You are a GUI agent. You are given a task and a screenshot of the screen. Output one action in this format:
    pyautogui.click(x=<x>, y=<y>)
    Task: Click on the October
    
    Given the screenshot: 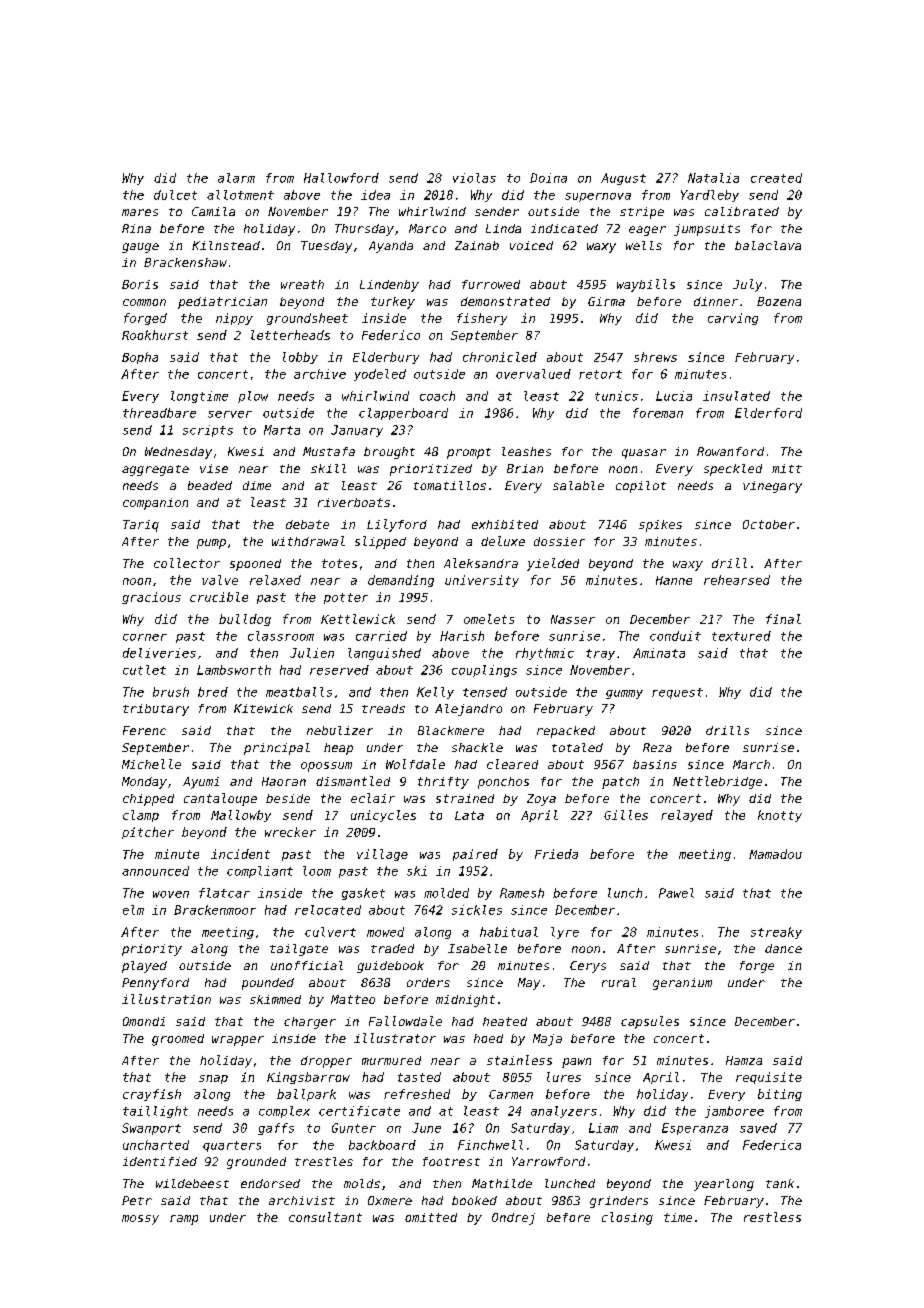 What is the action you would take?
    pyautogui.click(x=769, y=524)
